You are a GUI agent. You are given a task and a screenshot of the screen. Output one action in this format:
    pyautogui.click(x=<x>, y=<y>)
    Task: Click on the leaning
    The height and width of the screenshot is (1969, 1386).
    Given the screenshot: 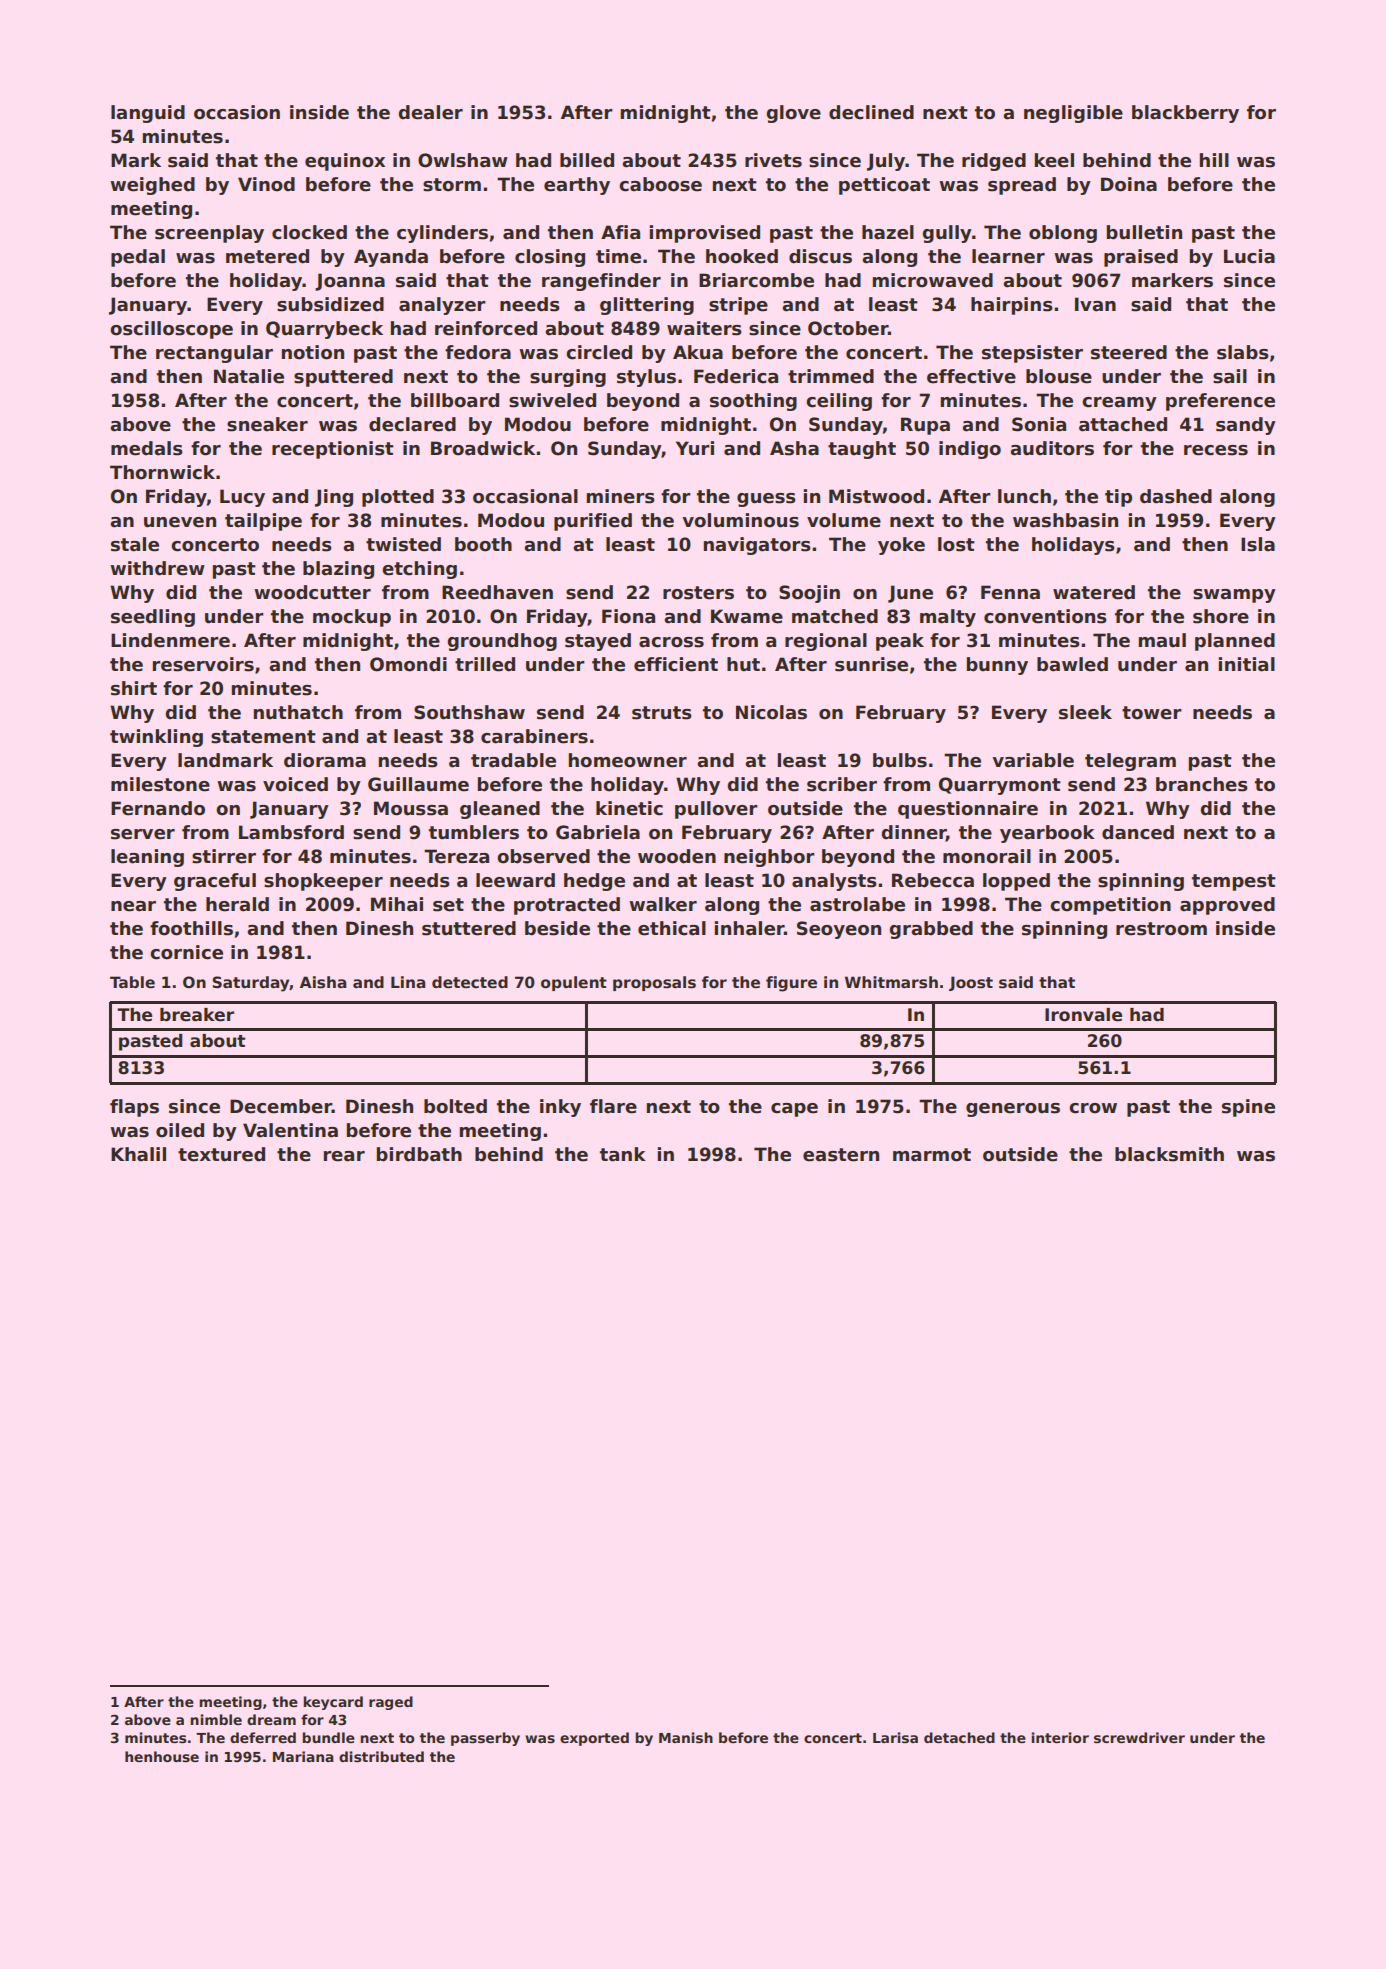 What is the action you would take?
    pyautogui.click(x=147, y=858)
